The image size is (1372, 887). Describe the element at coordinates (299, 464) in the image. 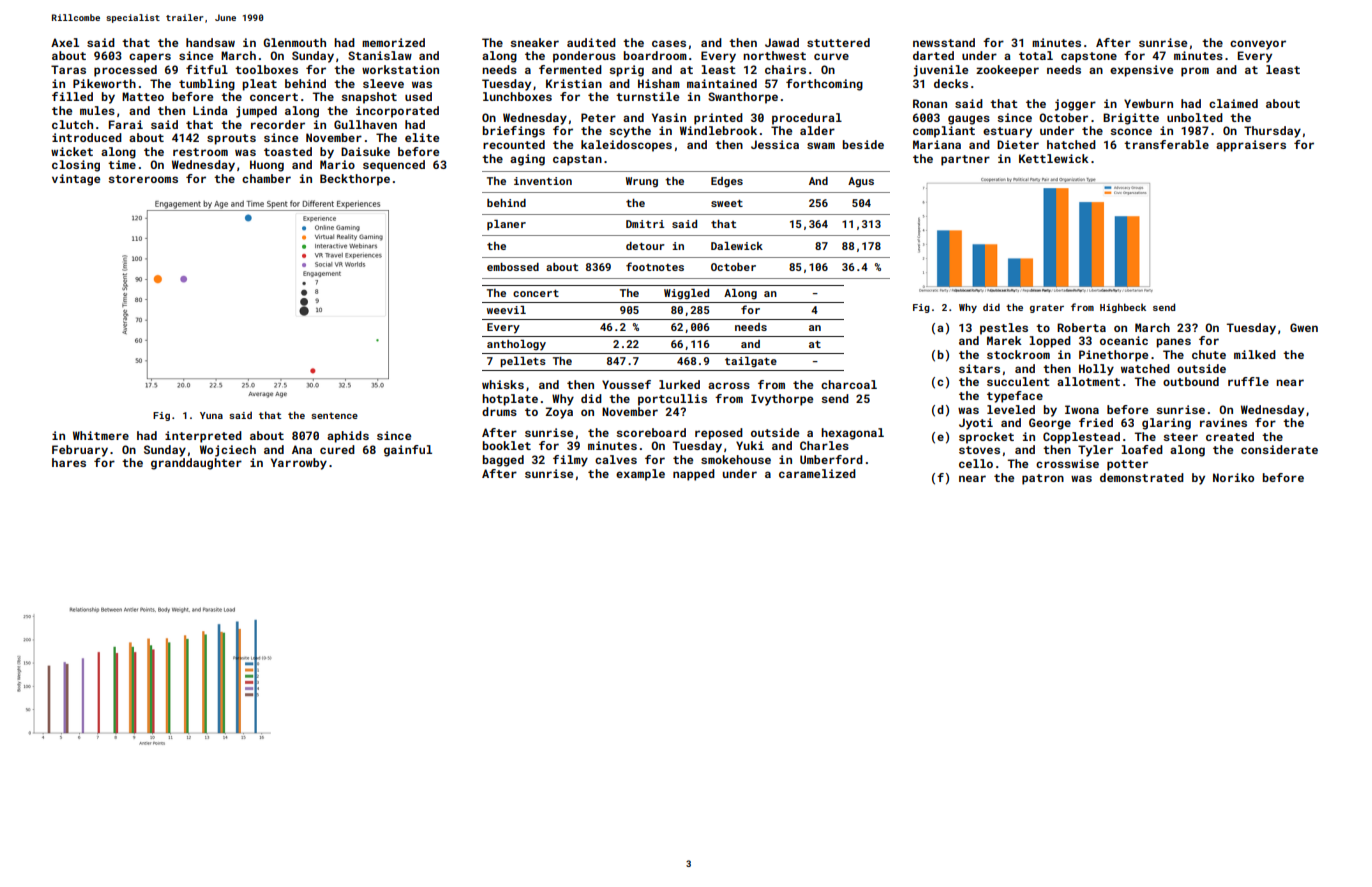

I see `Yarrowby` at that location.
